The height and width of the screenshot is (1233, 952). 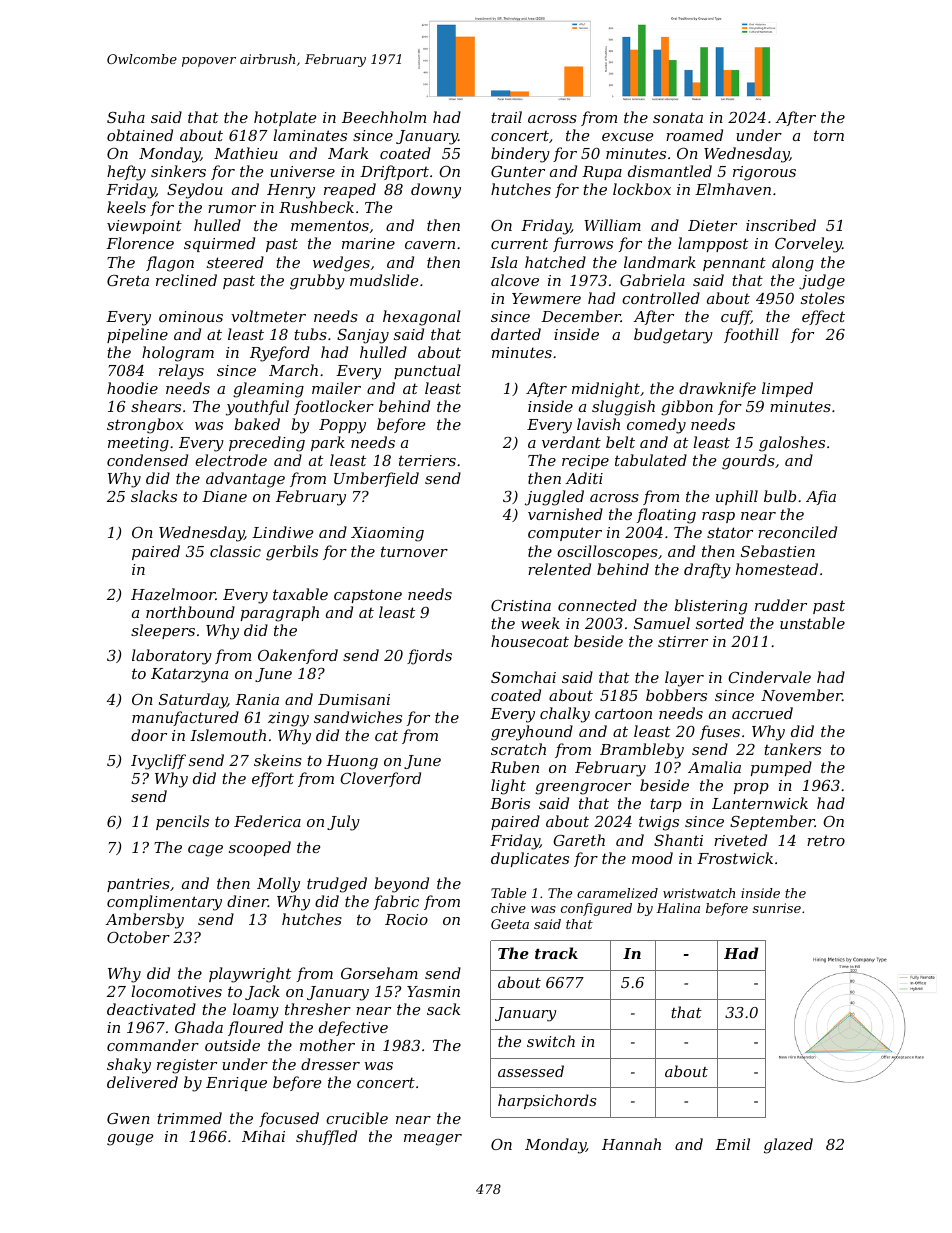 What do you see at coordinates (288, 719) in the screenshot?
I see `zingy` at bounding box center [288, 719].
